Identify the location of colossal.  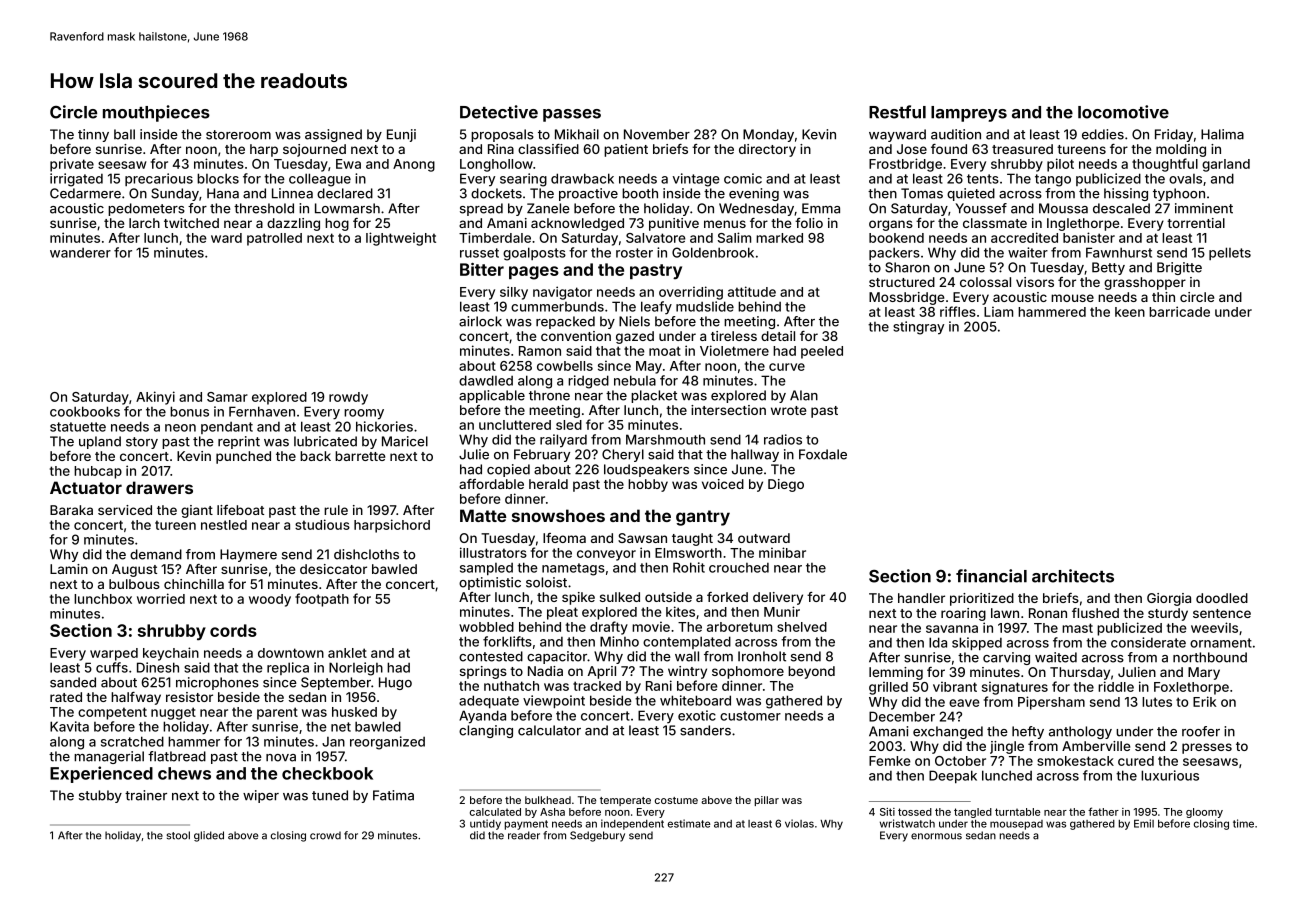
(985, 282).
